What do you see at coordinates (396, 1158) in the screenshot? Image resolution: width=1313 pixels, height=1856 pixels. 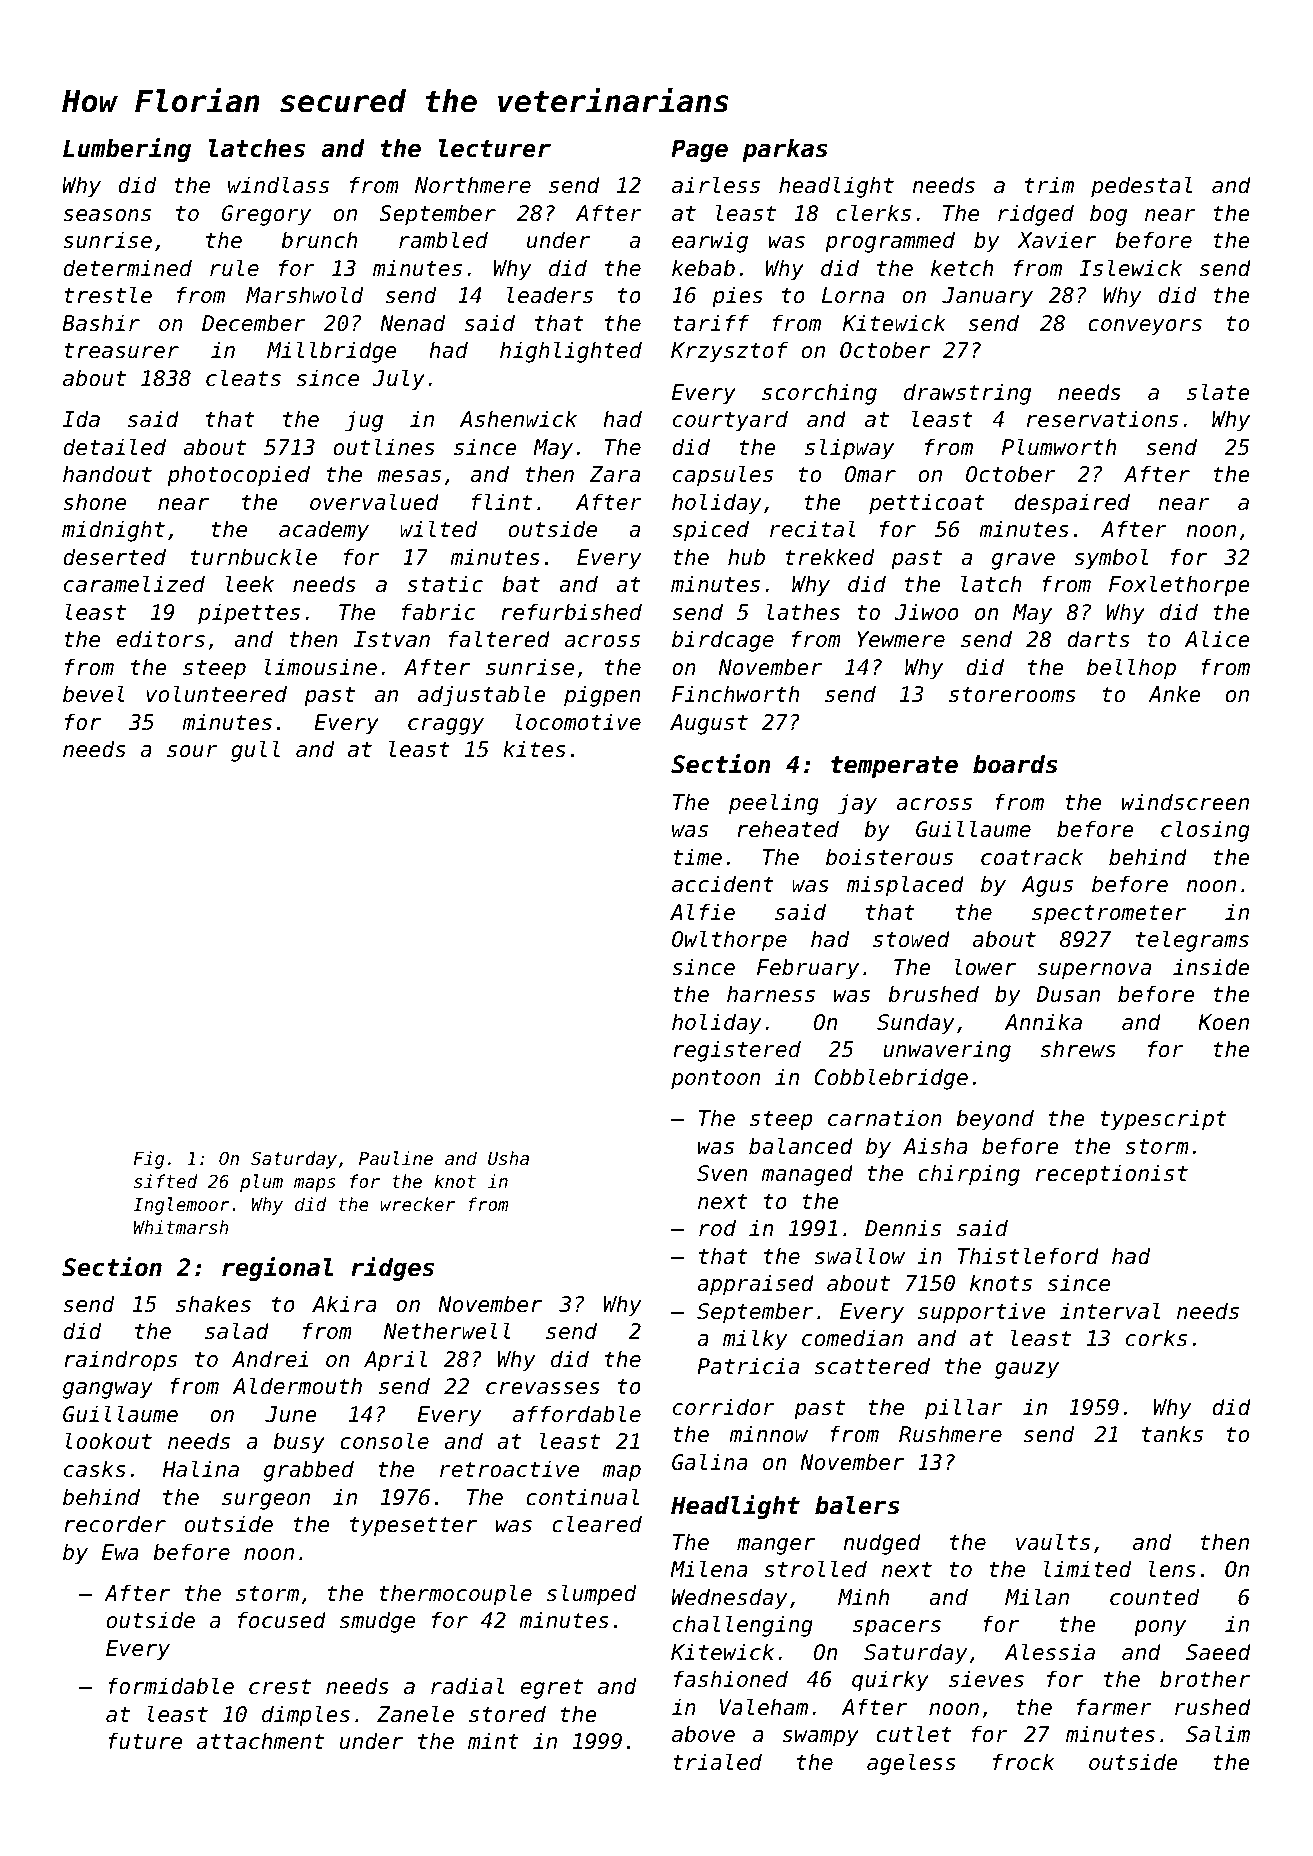 I see `Pauline` at bounding box center [396, 1158].
